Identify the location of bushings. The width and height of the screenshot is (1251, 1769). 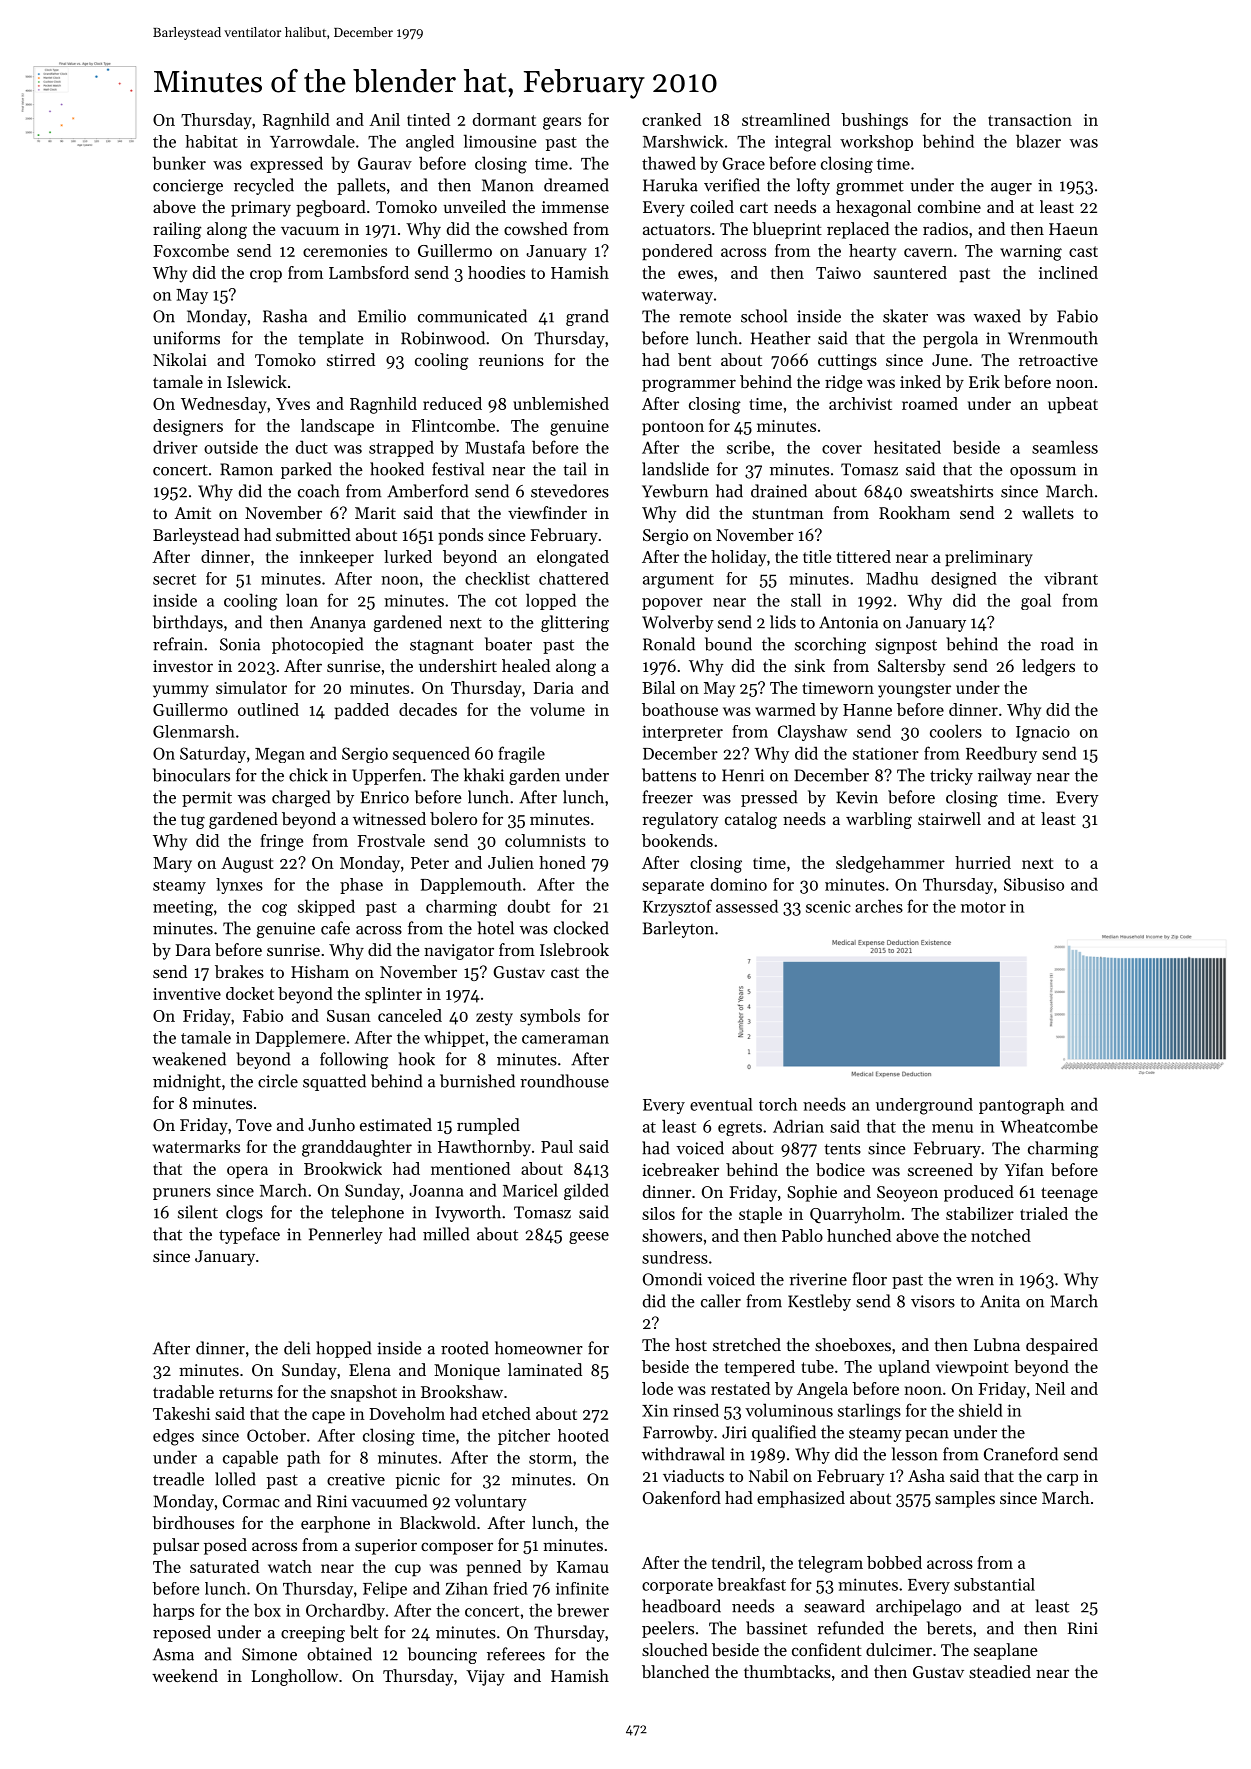
(874, 121).
